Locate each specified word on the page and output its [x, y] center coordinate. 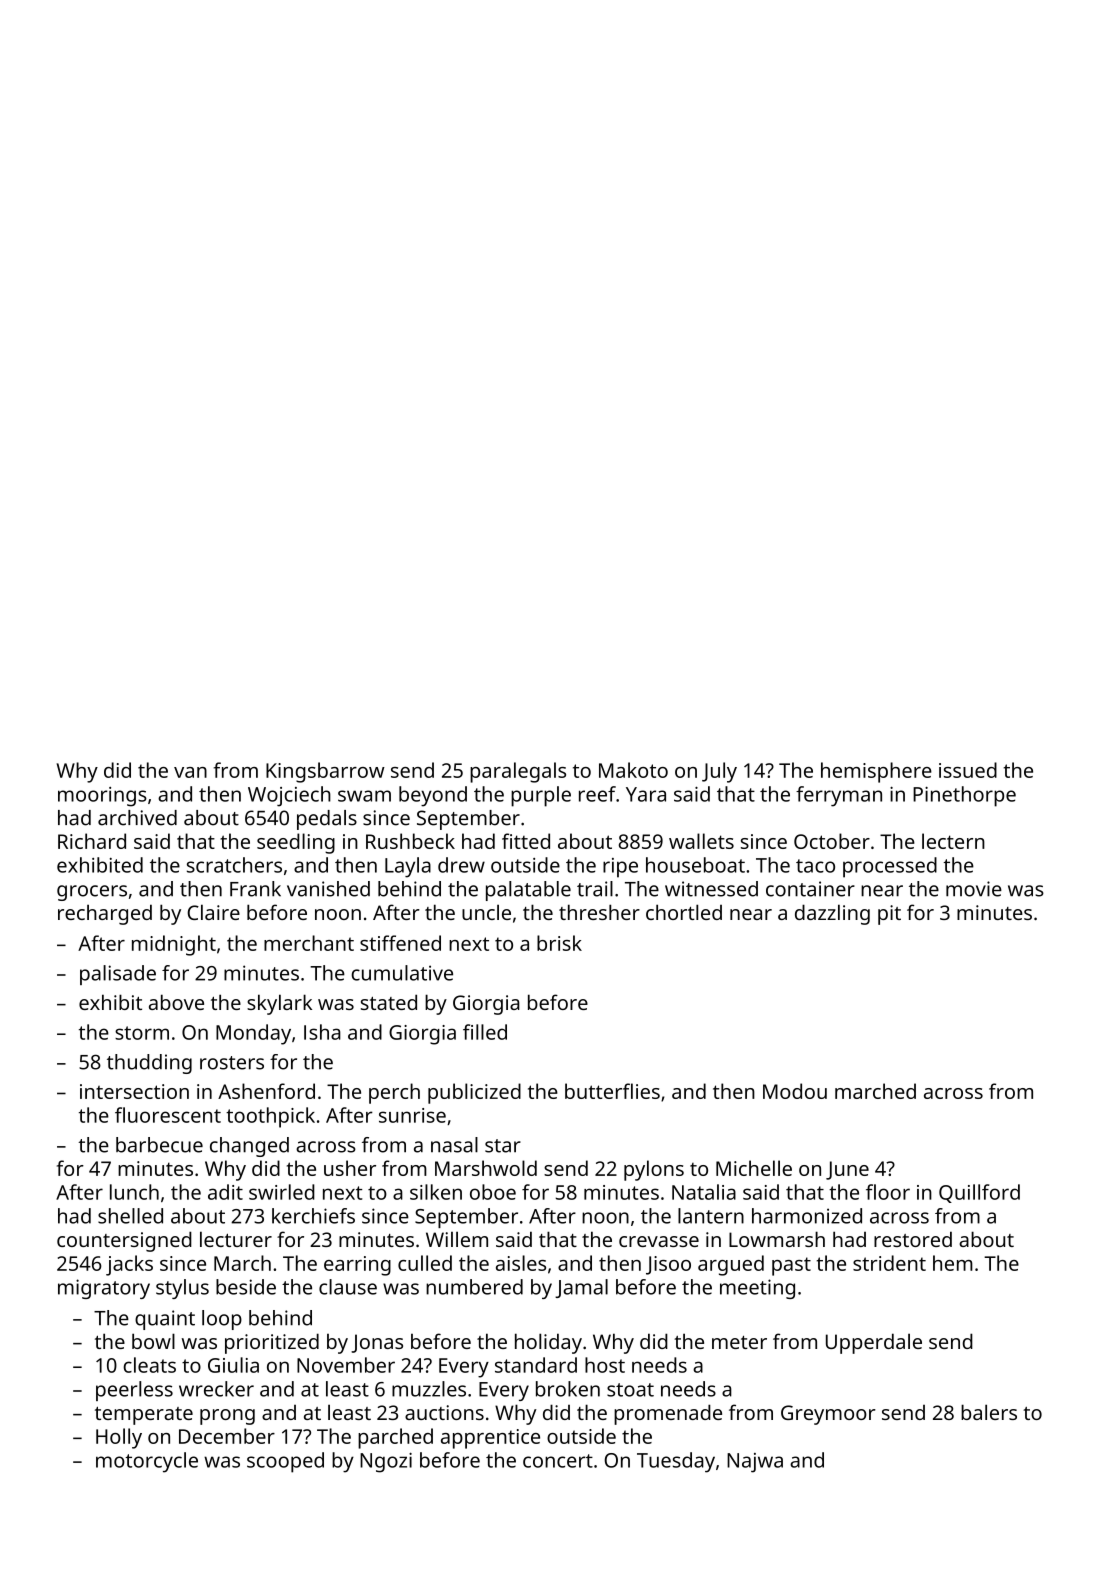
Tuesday [676, 1462]
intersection [134, 1091]
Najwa [755, 1463]
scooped [285, 1462]
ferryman [839, 796]
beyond [433, 796]
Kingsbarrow [325, 772]
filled [485, 1032]
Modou [795, 1091]
